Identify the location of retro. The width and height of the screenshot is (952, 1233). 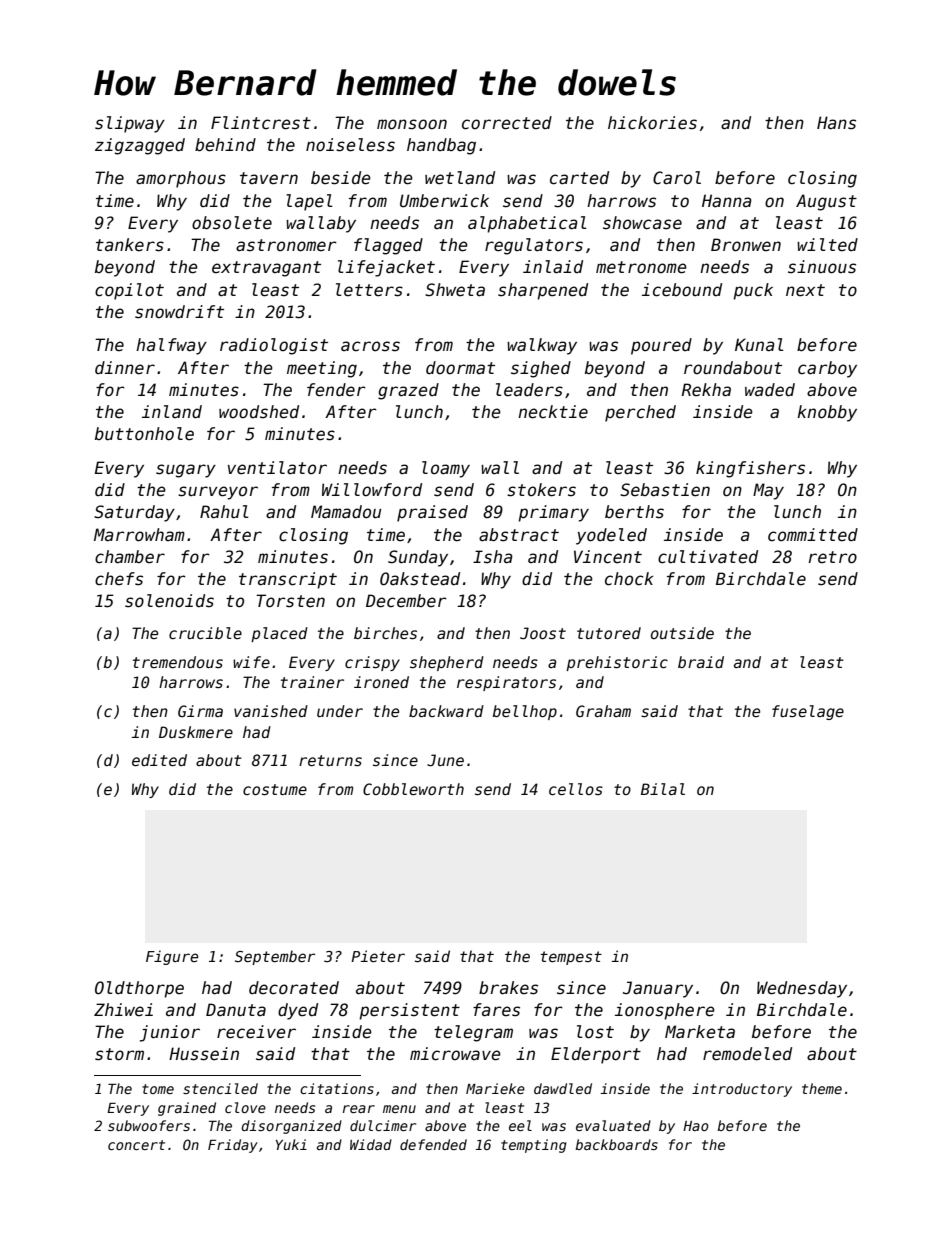
(833, 557).
